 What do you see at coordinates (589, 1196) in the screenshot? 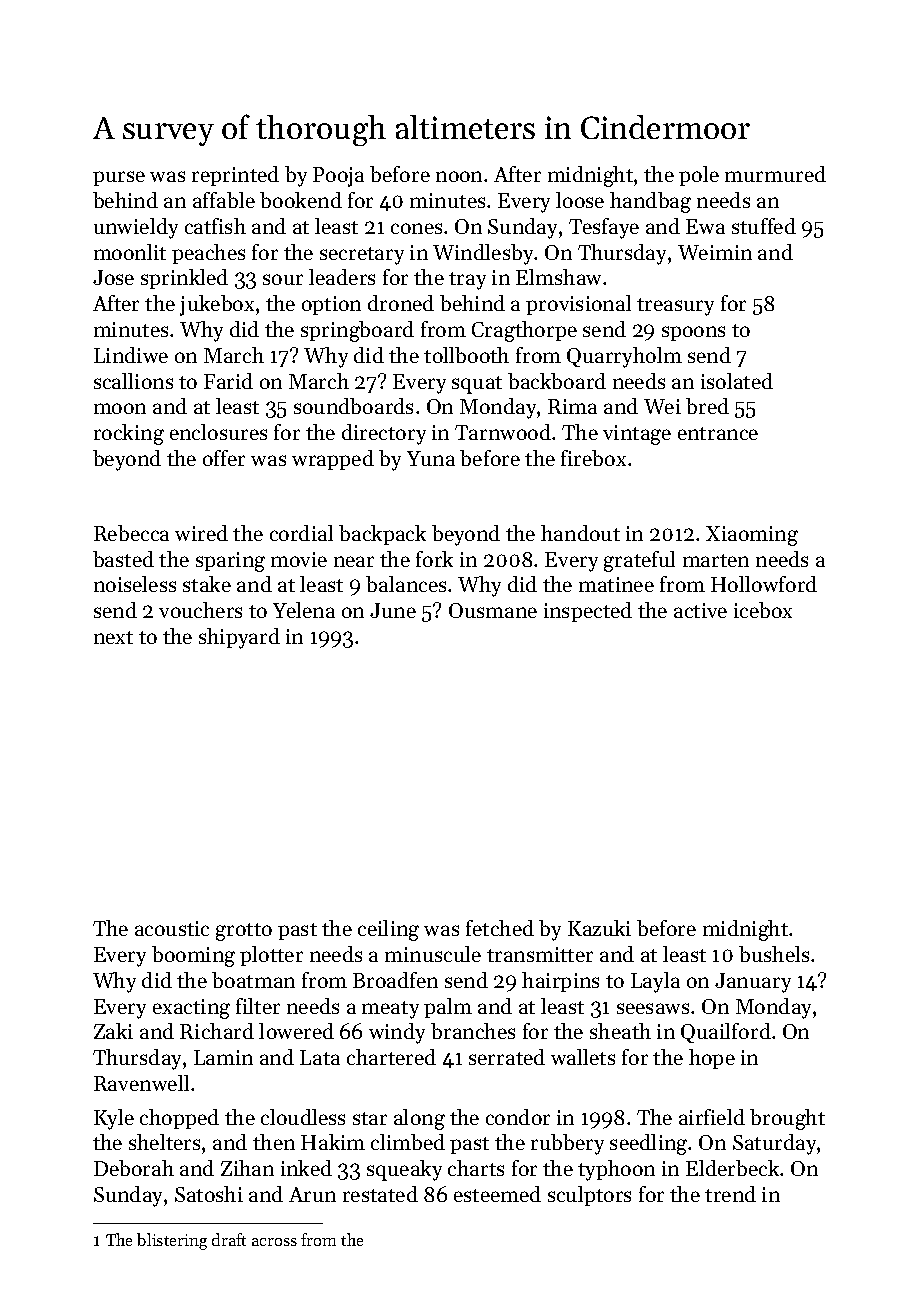
I see `sculptors` at bounding box center [589, 1196].
